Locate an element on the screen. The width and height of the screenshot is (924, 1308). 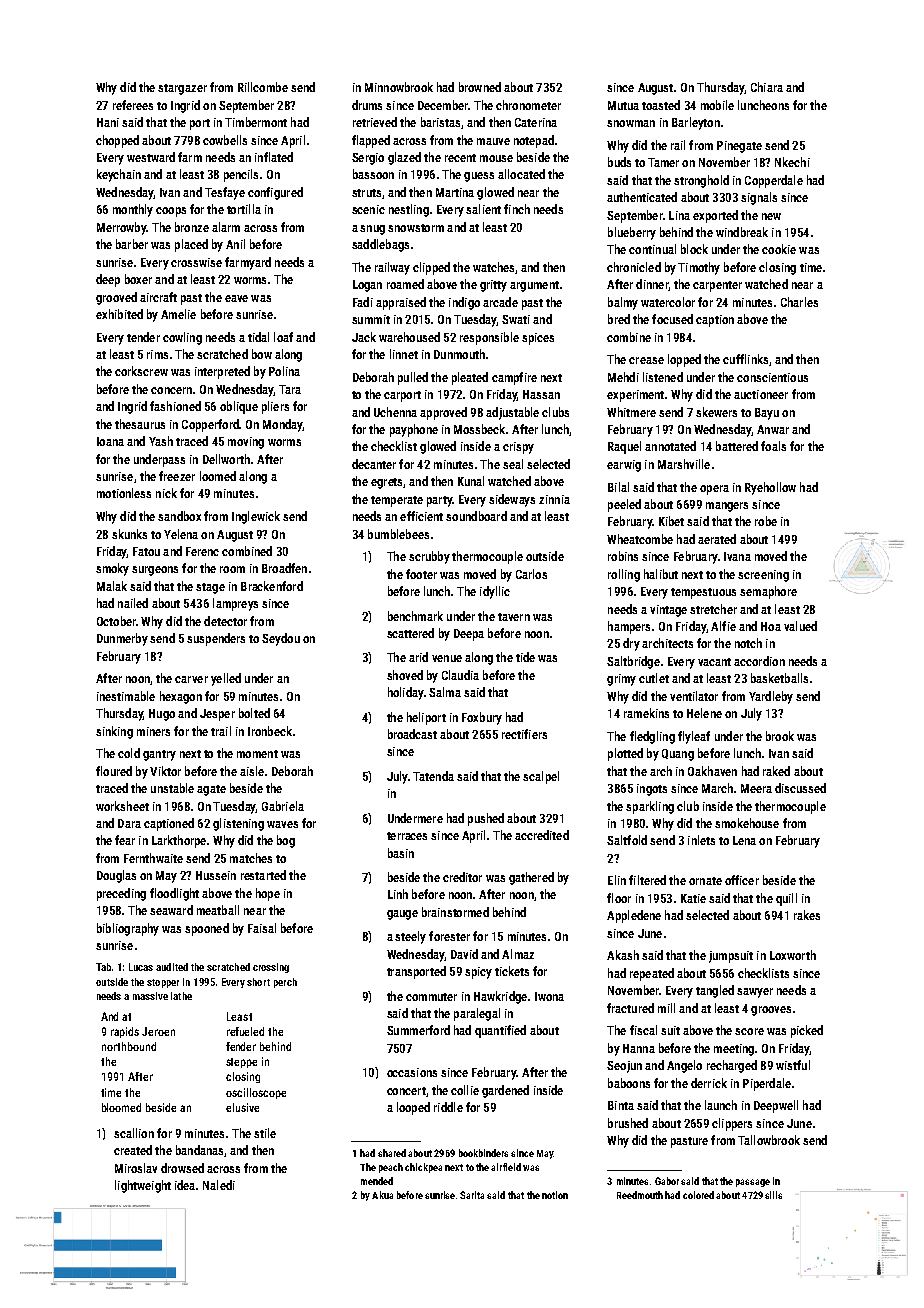
lathe is located at coordinates (181, 996).
